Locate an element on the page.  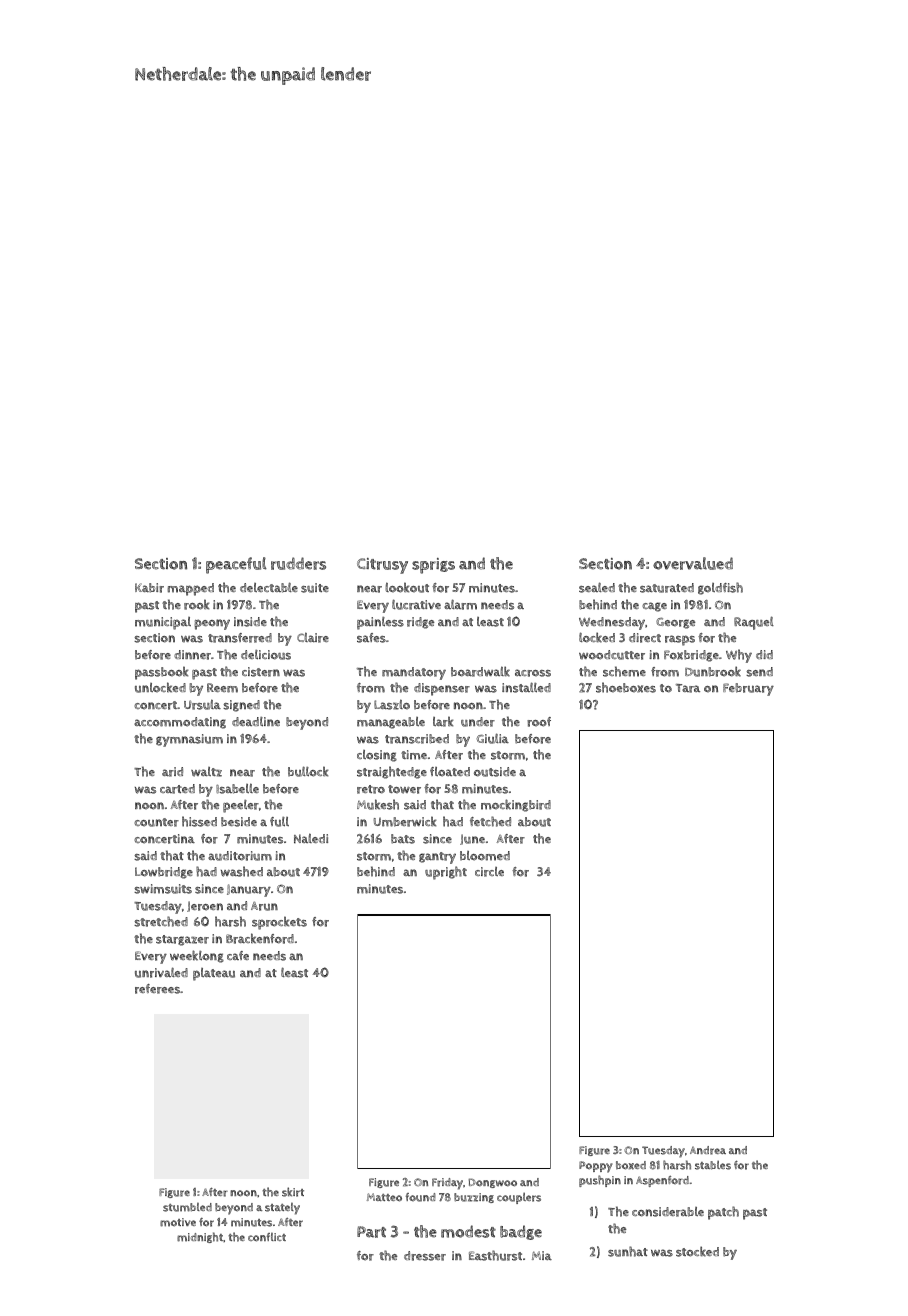
Naledi is located at coordinates (311, 838).
